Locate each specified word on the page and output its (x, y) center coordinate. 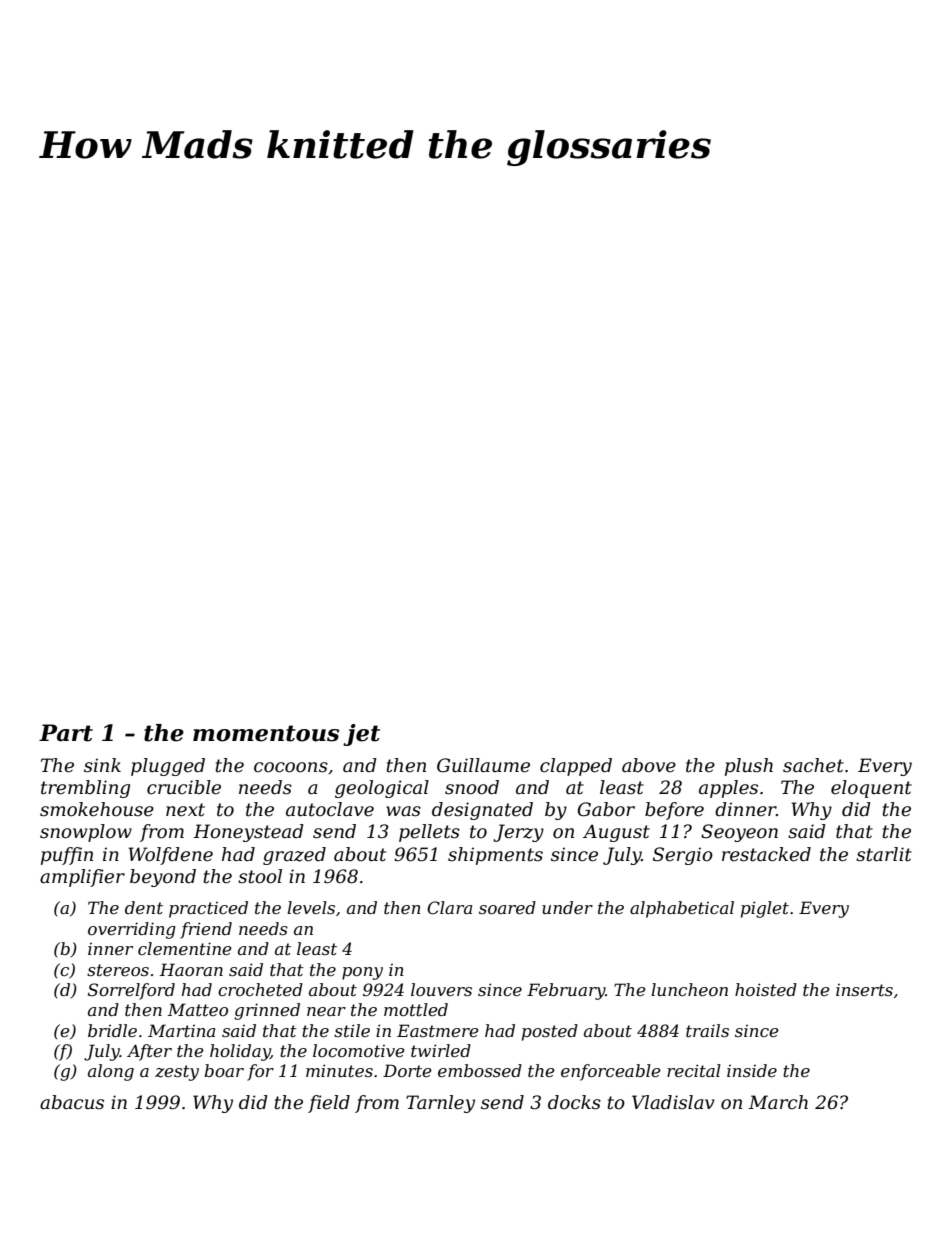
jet (361, 735)
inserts (864, 990)
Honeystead (248, 833)
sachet (813, 765)
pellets (429, 833)
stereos (118, 970)
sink (102, 765)
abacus (72, 1102)
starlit (884, 854)
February (566, 991)
